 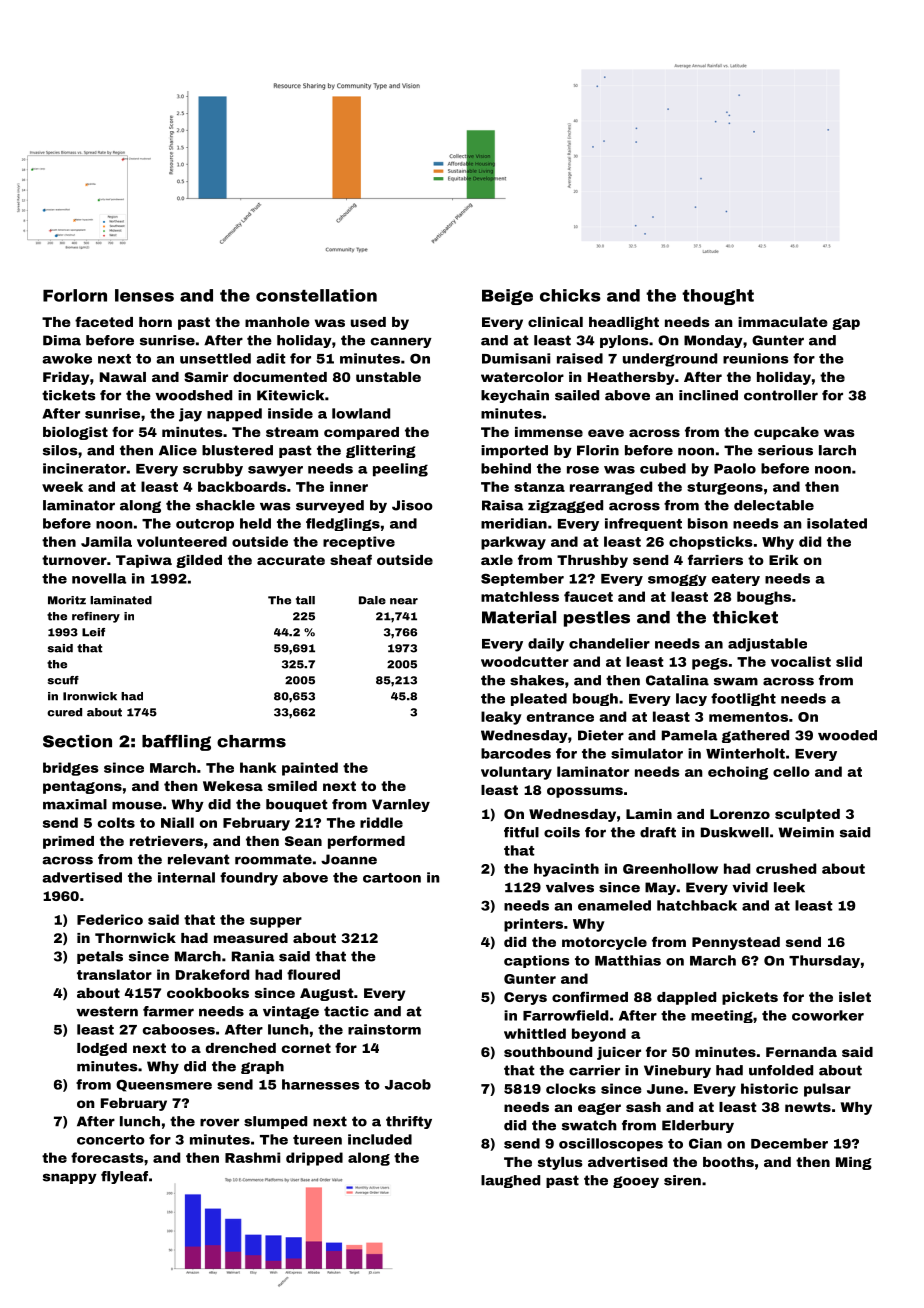 I want to click on smoggy, so click(x=677, y=580).
